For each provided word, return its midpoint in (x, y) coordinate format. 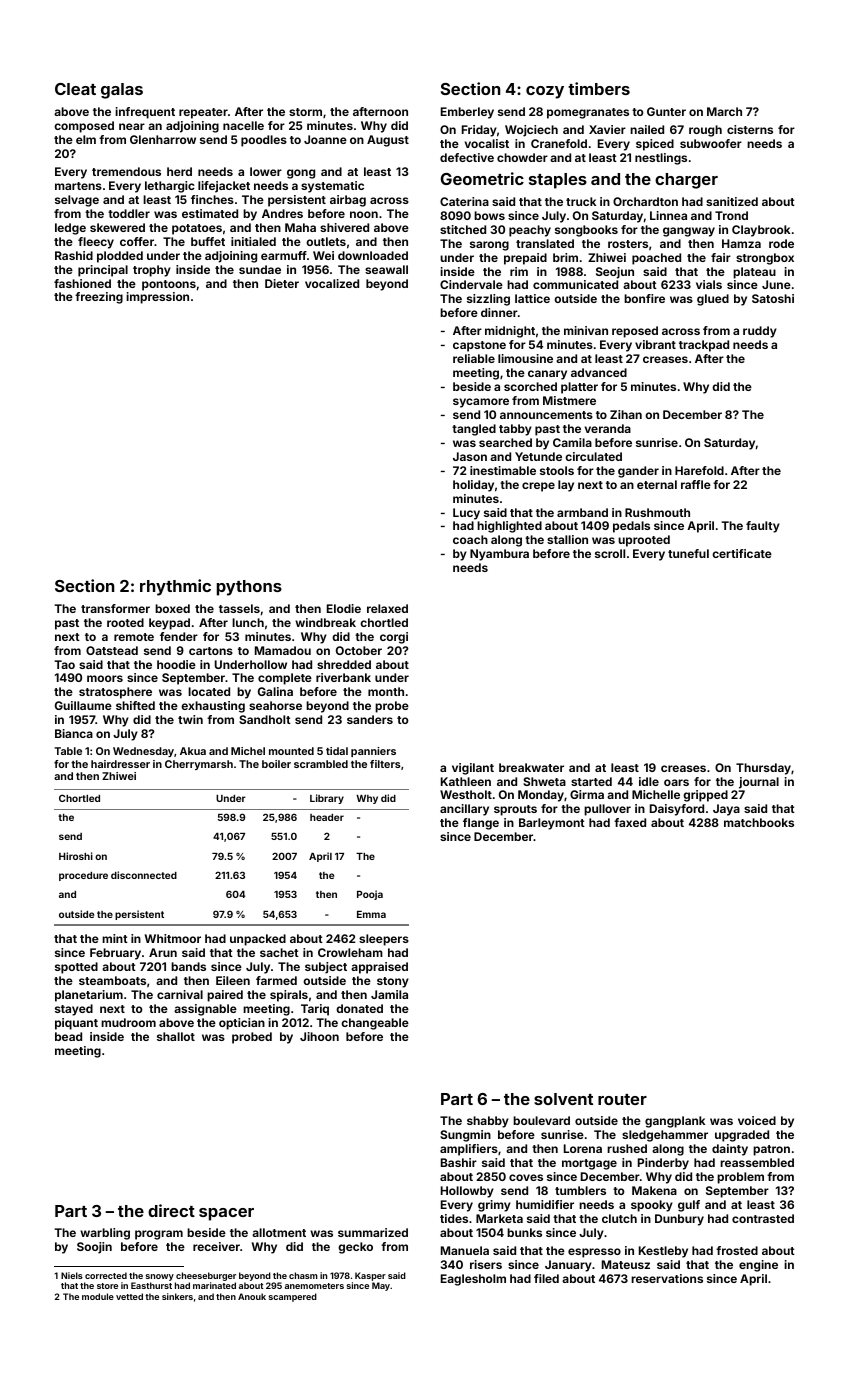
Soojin (94, 1248)
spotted (76, 968)
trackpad (704, 346)
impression (157, 298)
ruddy (760, 332)
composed (84, 127)
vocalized (332, 283)
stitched (463, 229)
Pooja (370, 895)
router (622, 1099)
